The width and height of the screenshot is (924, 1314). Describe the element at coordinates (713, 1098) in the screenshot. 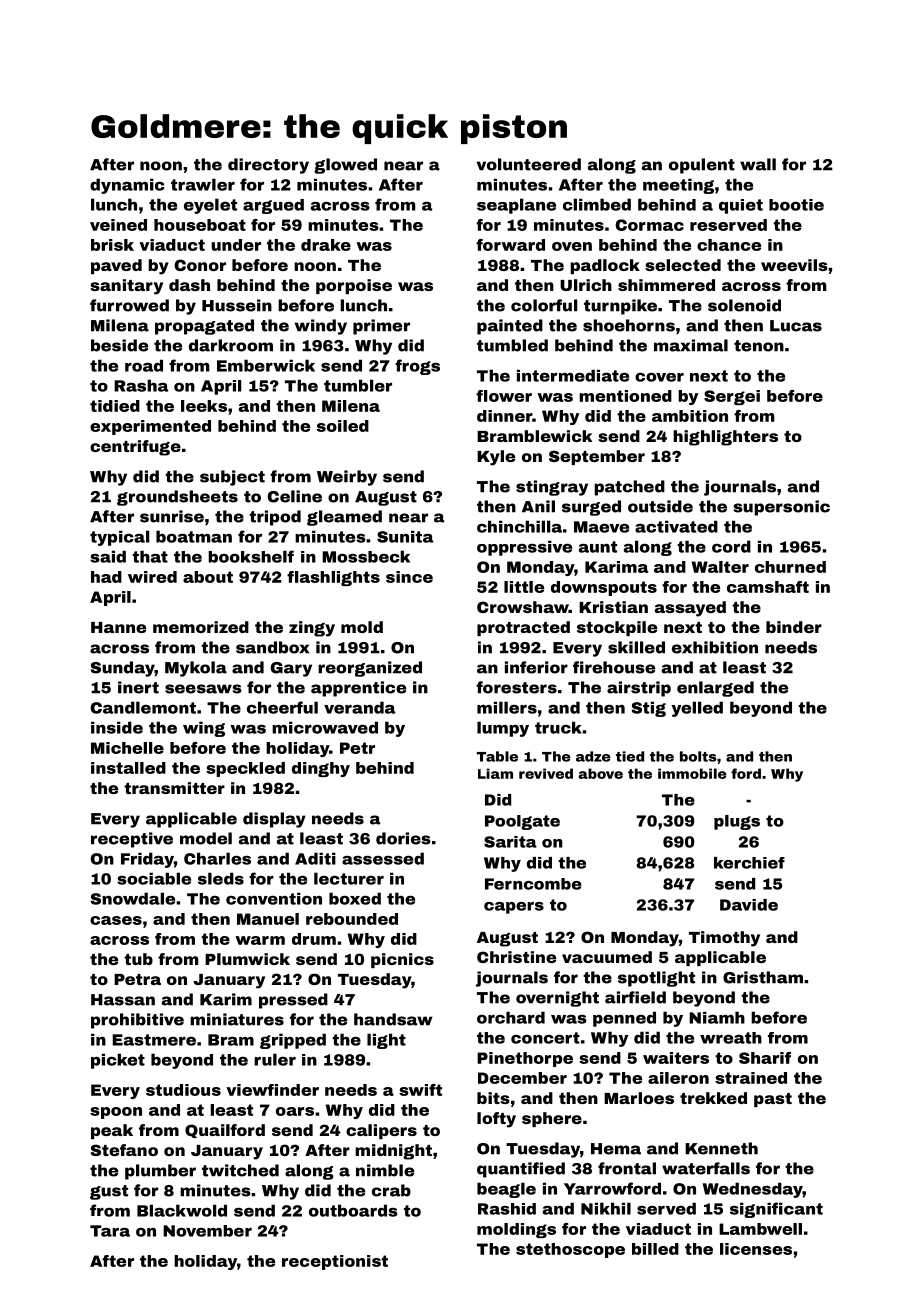

I see `trekked` at that location.
